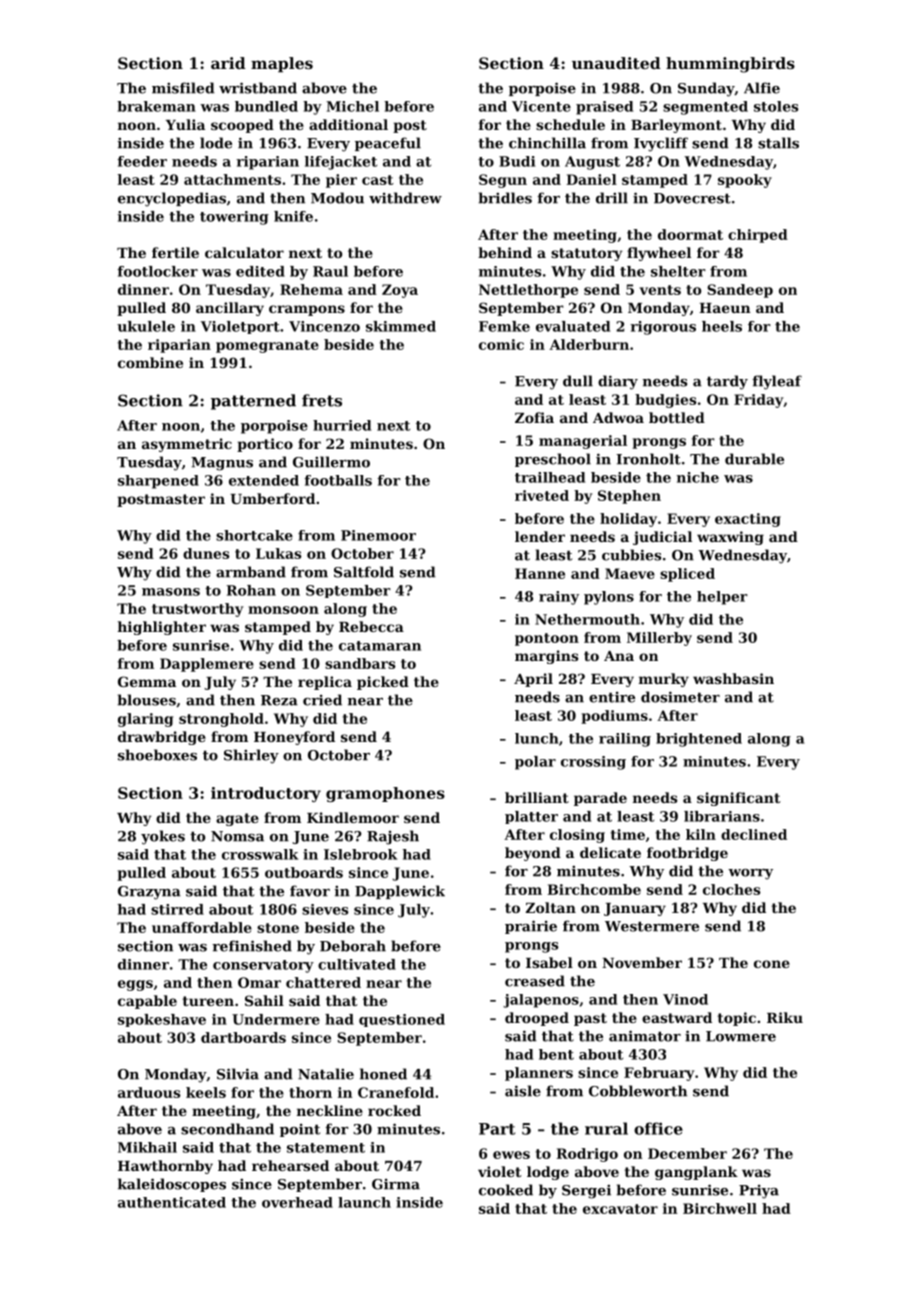 Image resolution: width=924 pixels, height=1308 pixels. Describe the element at coordinates (266, 106) in the page. I see `bundled` at that location.
